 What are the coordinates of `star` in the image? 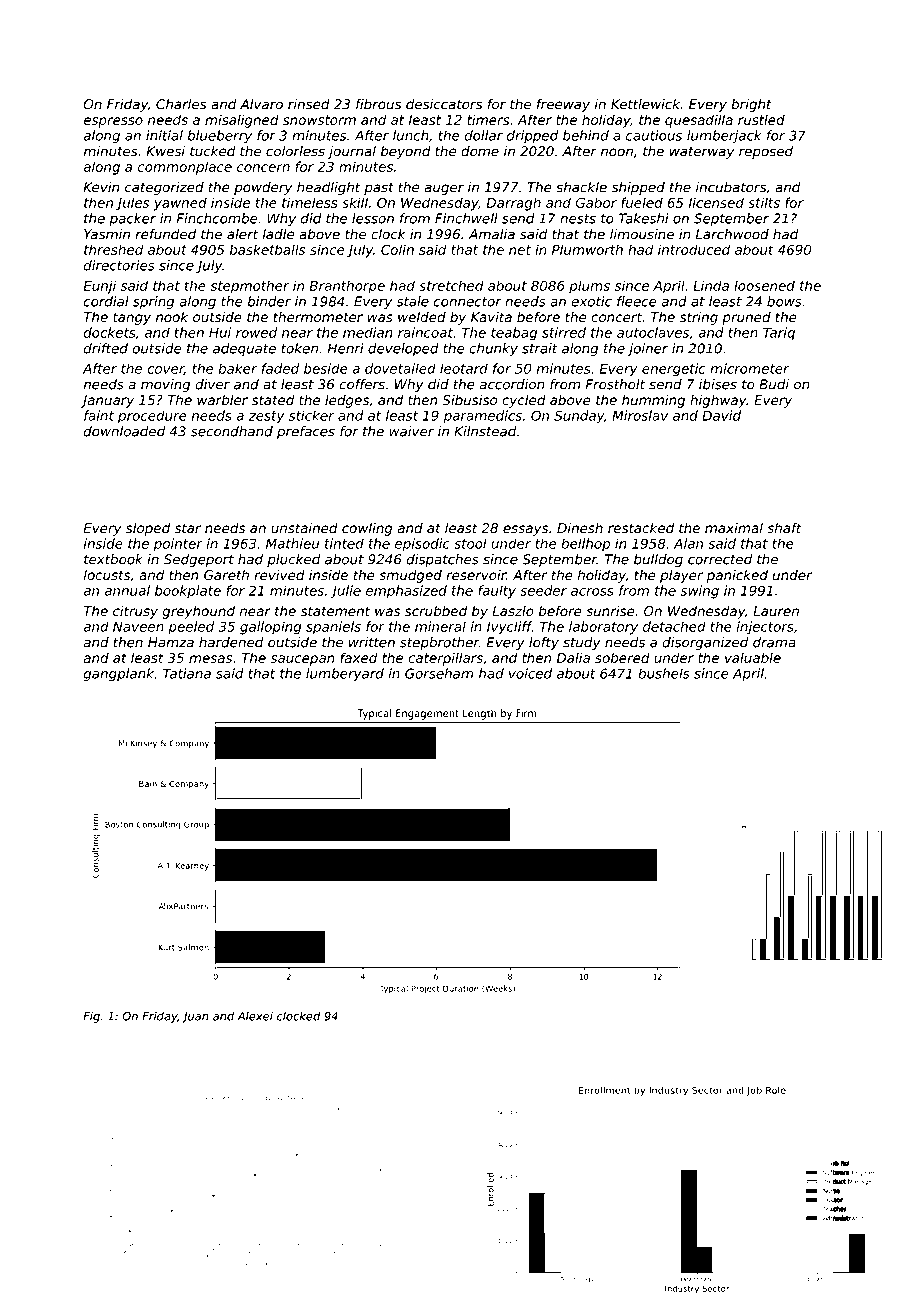 It's located at (187, 528).
